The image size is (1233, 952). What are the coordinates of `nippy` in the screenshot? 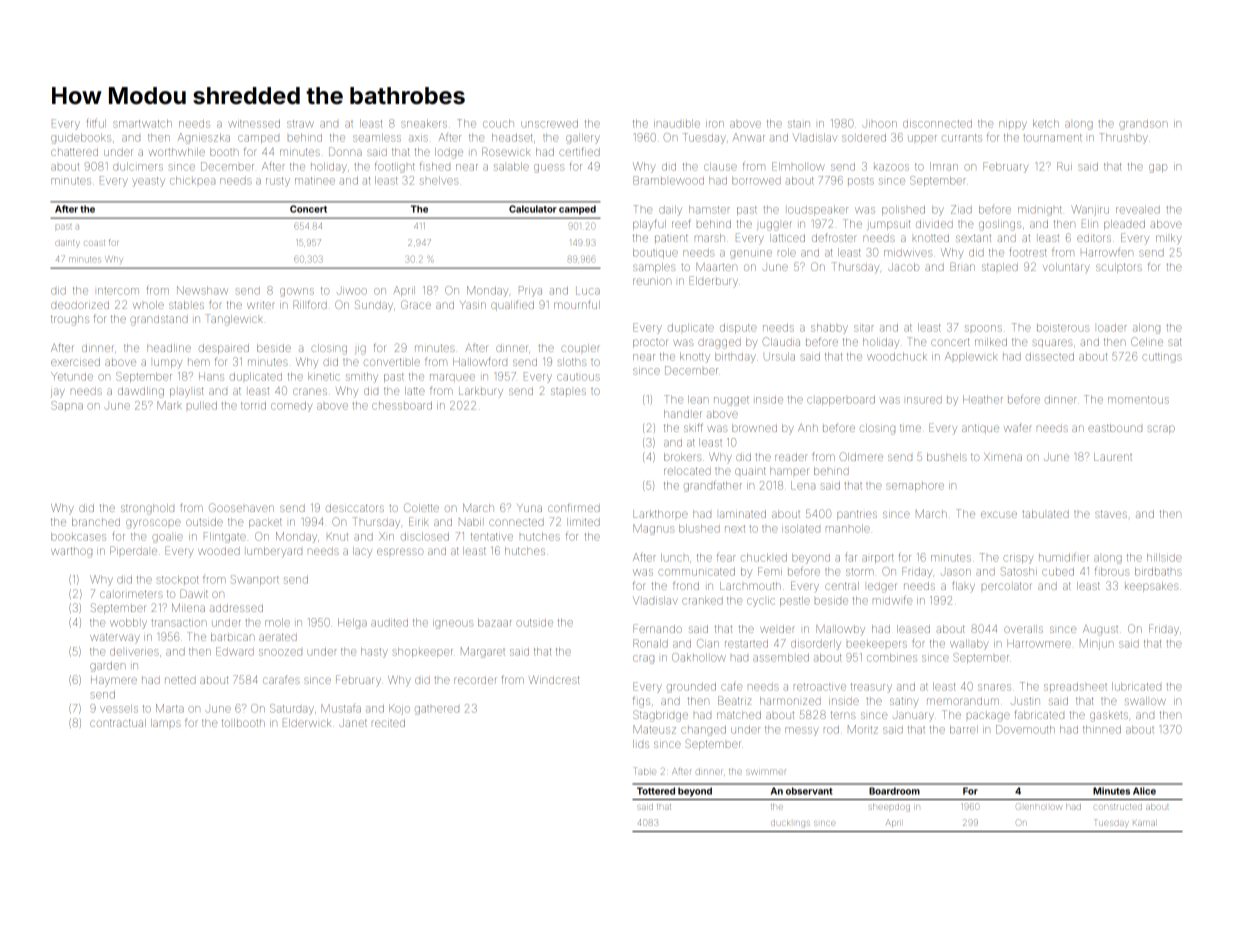 It's located at (1013, 125).
